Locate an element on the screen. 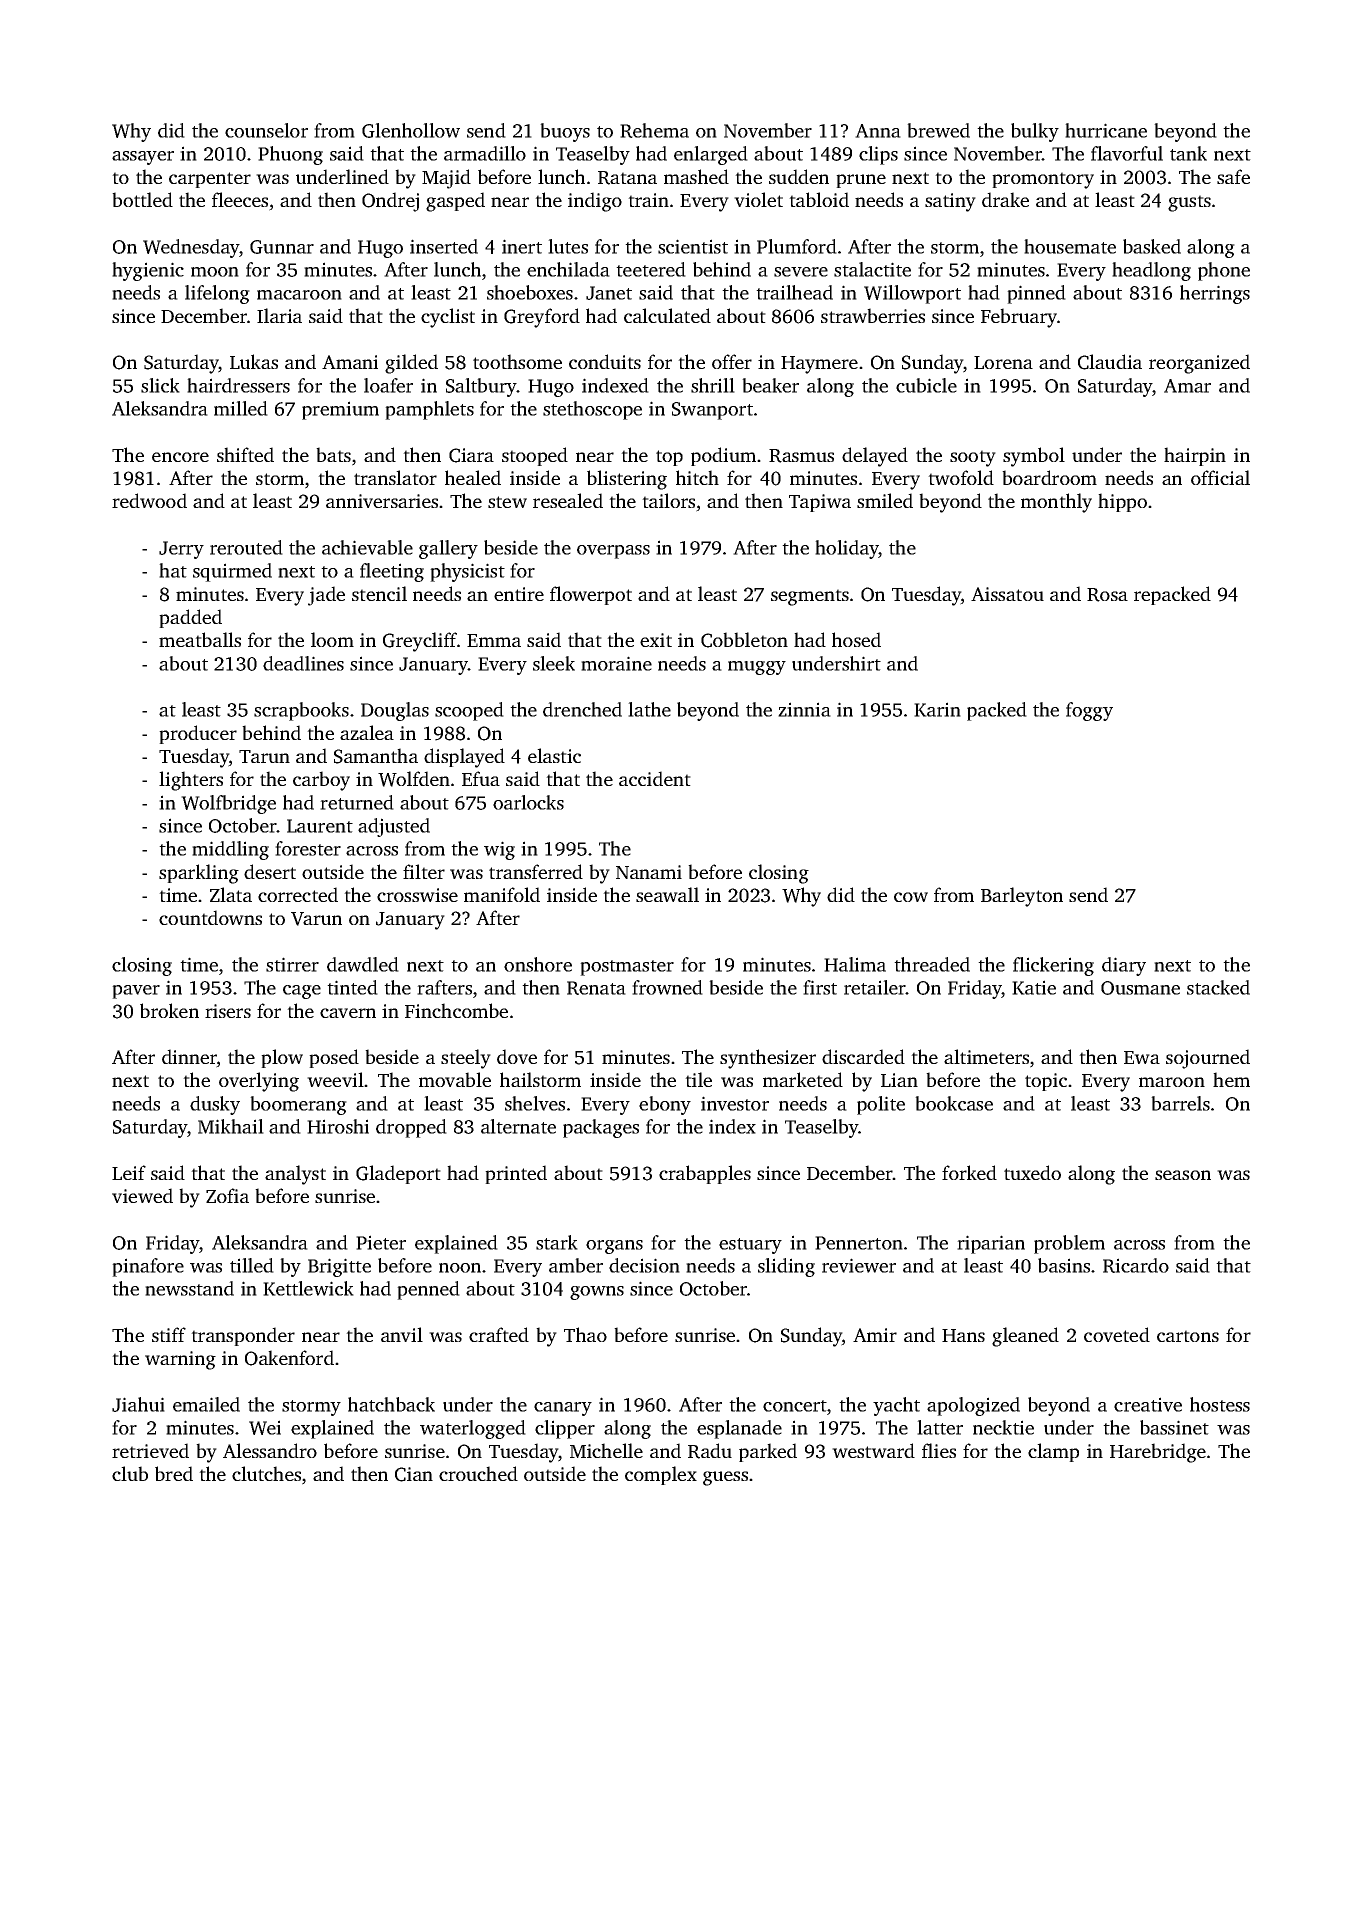 This screenshot has height=1928, width=1363. encore is located at coordinates (180, 457).
